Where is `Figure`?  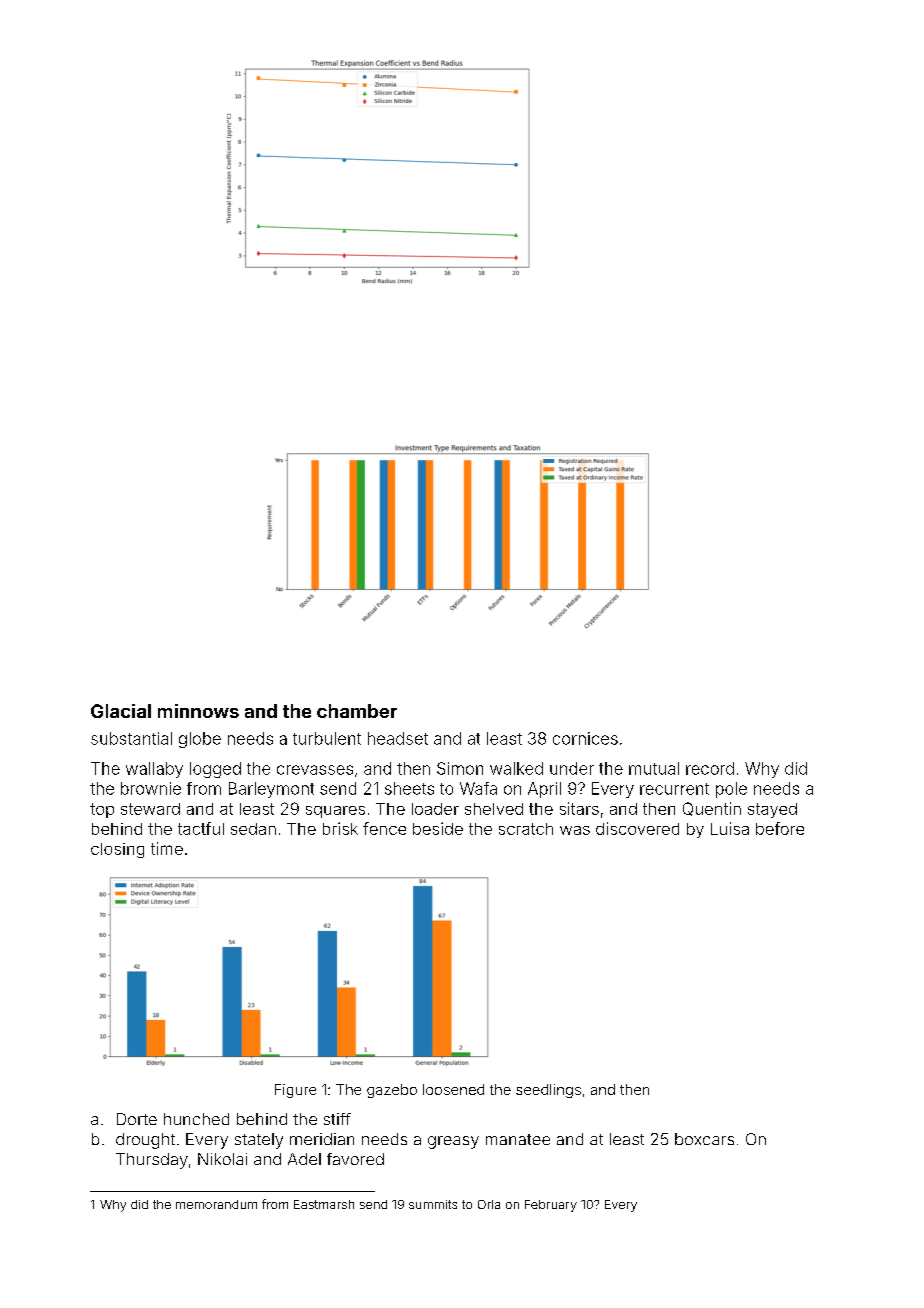 Figure is located at coordinates (295, 1091).
